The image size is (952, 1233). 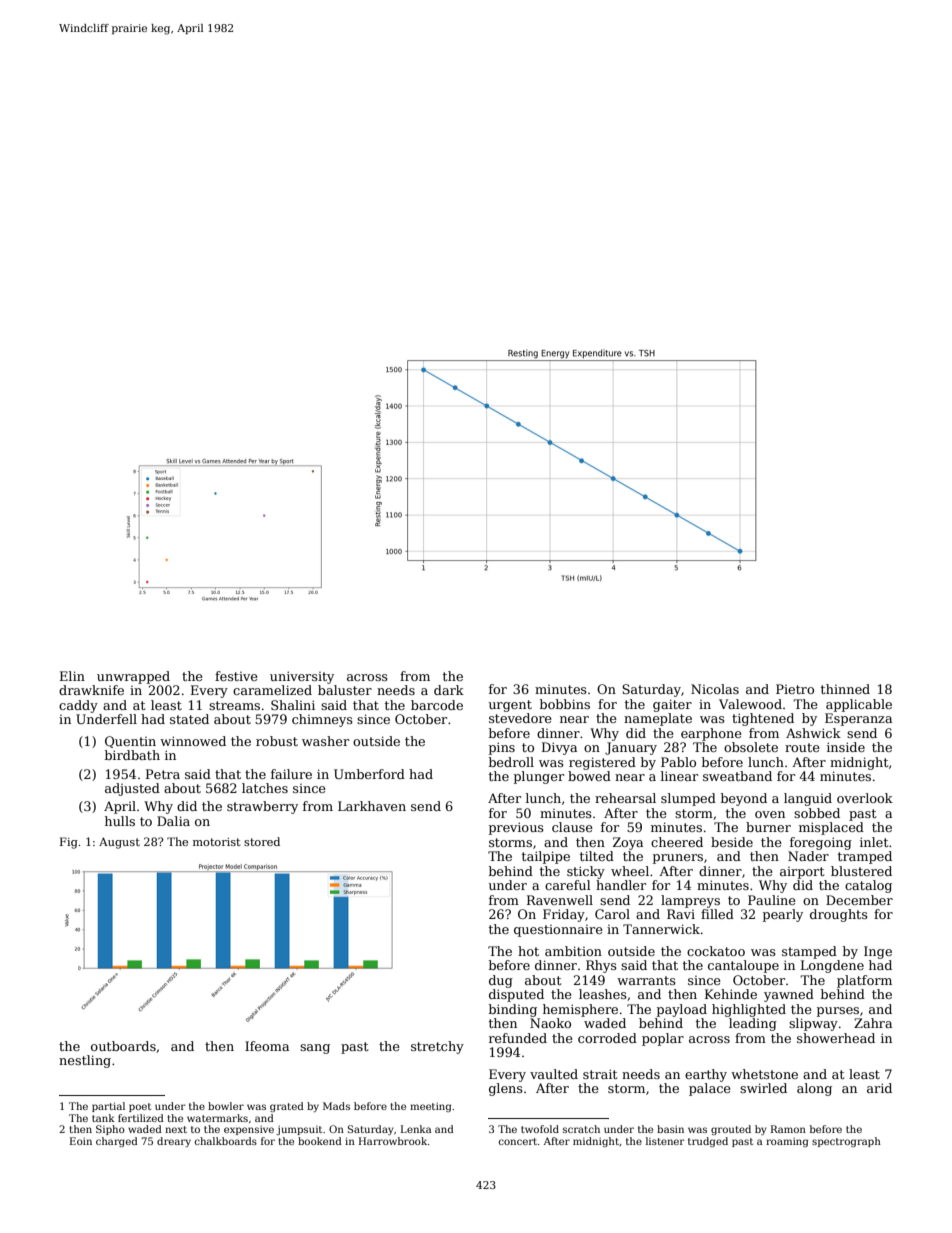 What do you see at coordinates (808, 799) in the screenshot?
I see `languid` at bounding box center [808, 799].
